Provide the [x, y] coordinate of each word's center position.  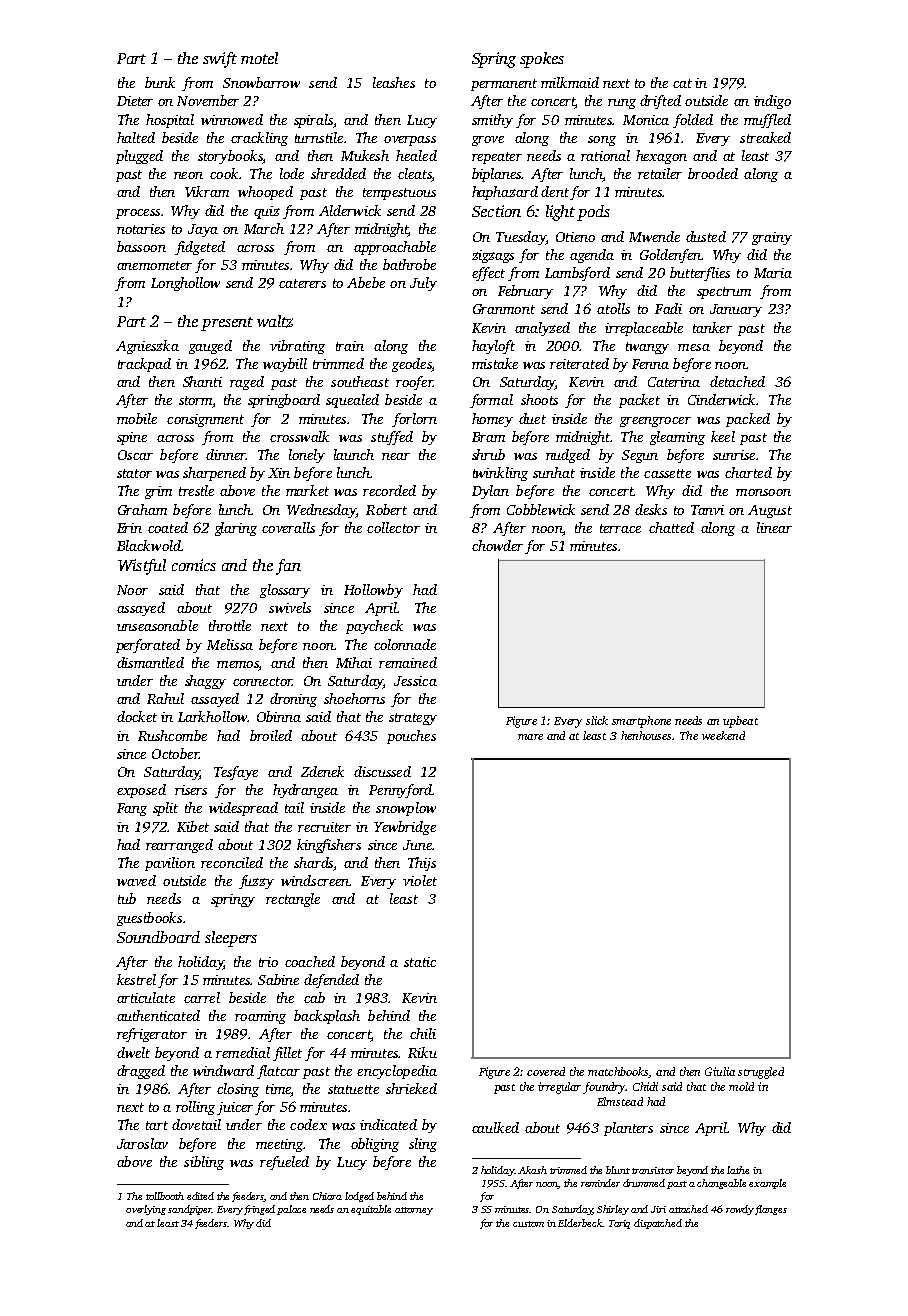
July [423, 284]
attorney [414, 1211]
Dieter [135, 101]
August [770, 511]
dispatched [658, 1224]
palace [291, 1210]
